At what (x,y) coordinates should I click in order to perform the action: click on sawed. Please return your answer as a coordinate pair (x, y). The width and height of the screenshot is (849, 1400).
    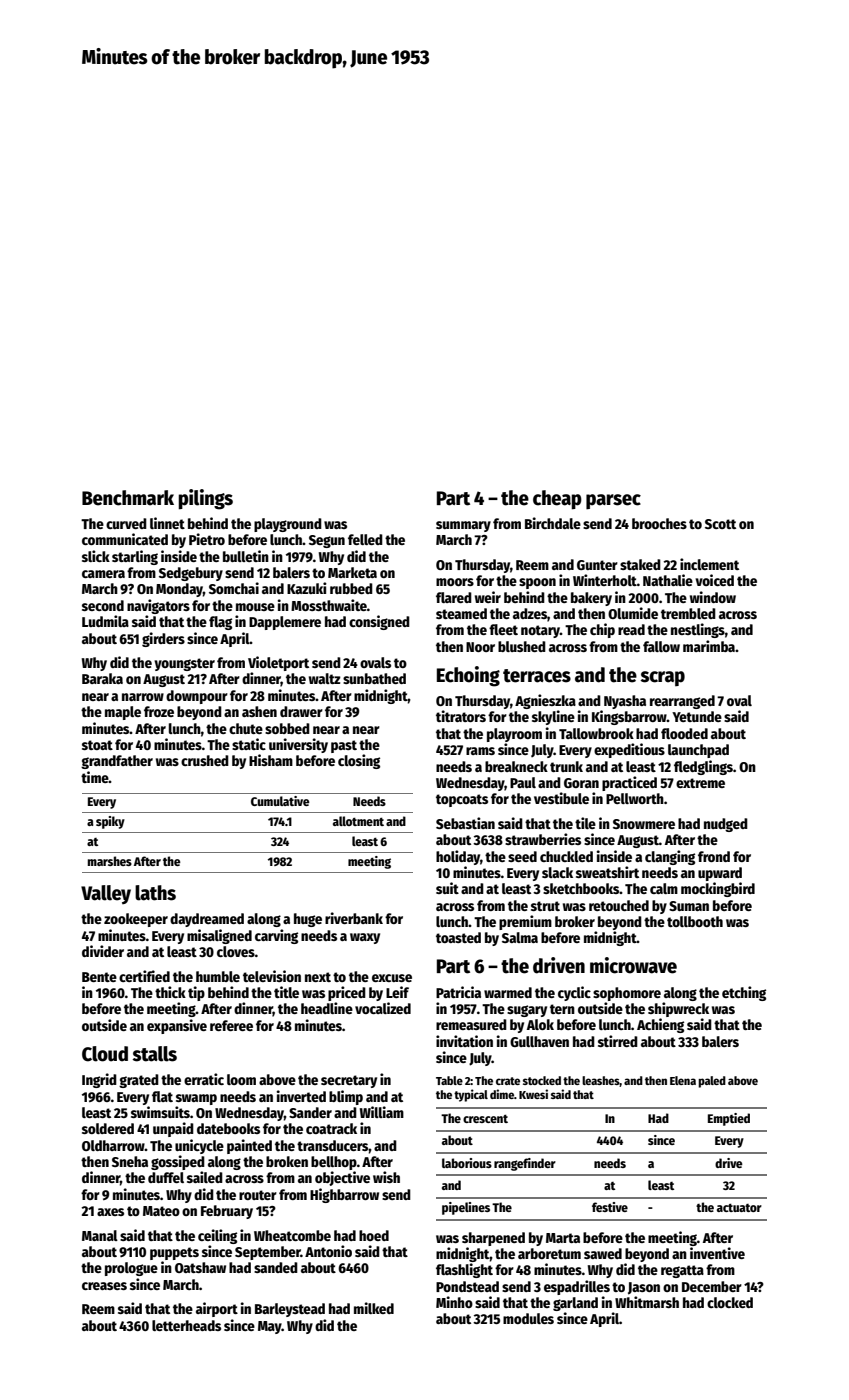
    Looking at the image, I should click on (603, 1253).
